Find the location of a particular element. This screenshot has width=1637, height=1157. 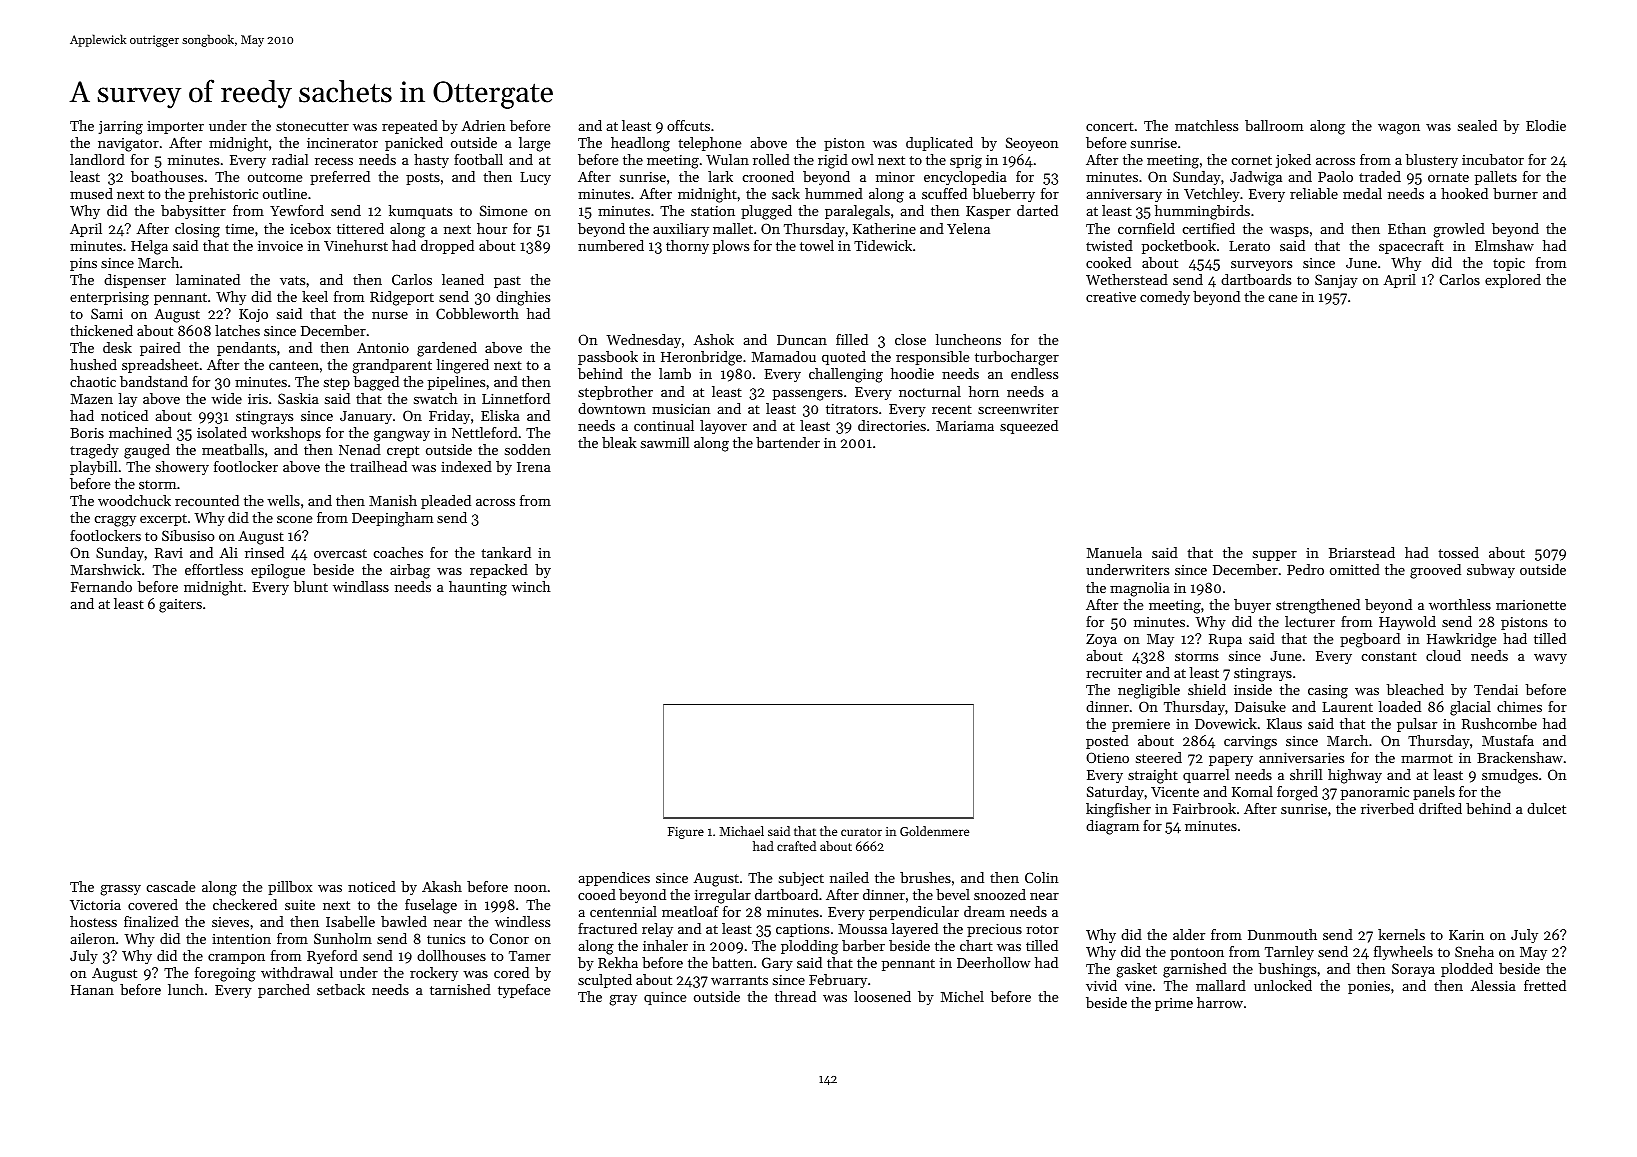

buyer is located at coordinates (1252, 606).
